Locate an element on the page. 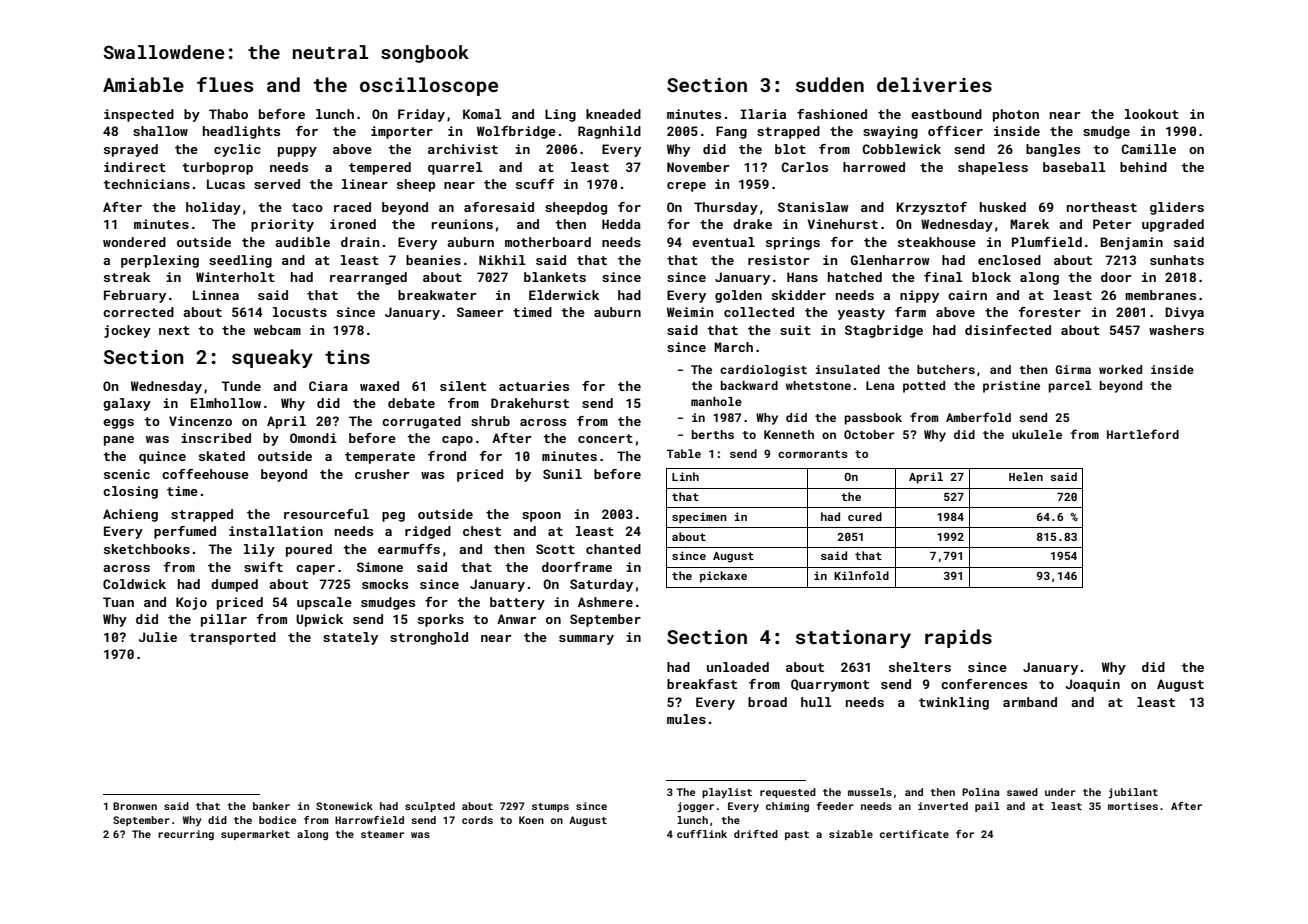 This image has width=1308, height=924. Linh is located at coordinates (685, 476).
